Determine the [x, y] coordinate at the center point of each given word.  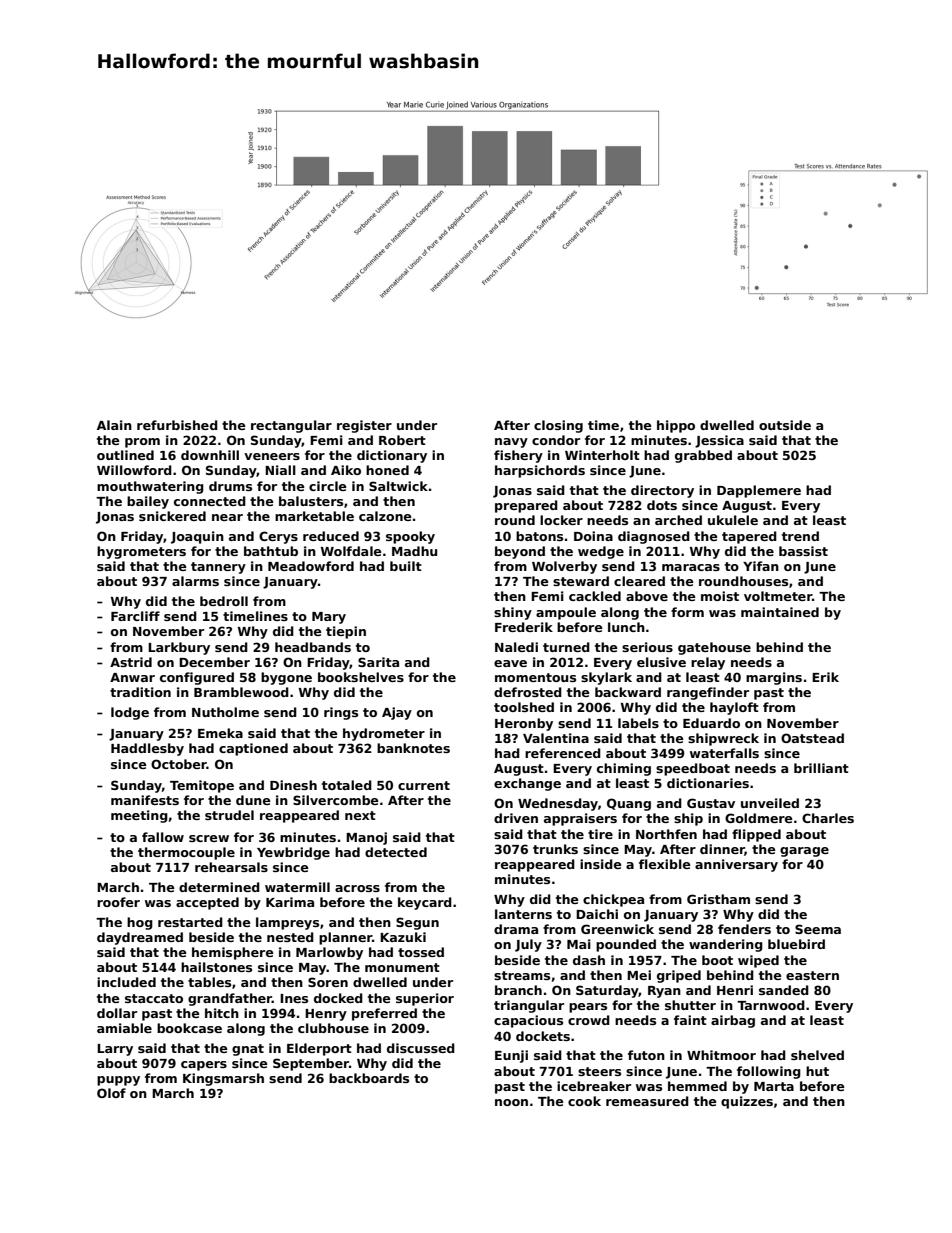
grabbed [703, 456]
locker [561, 520]
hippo [676, 426]
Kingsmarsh [223, 1079]
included [126, 982]
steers [599, 1071]
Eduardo [711, 723]
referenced [563, 753]
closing [558, 426]
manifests [145, 800]
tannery [218, 568]
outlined [125, 455]
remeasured [647, 1101]
